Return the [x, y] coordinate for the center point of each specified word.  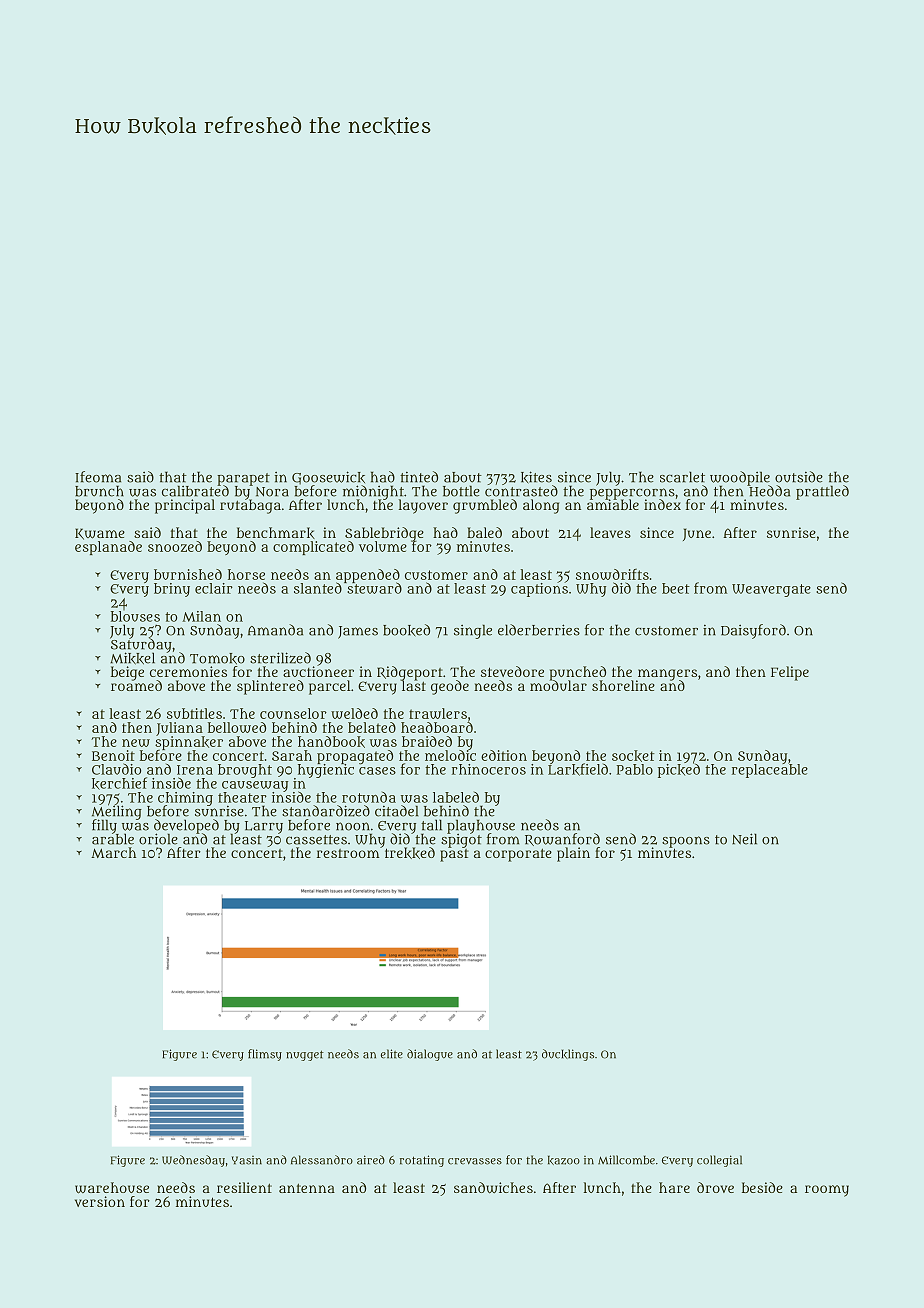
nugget [305, 1055]
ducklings [568, 1055]
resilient [244, 1187]
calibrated [195, 491]
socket [633, 756]
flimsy [265, 1055]
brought [245, 771]
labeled [456, 797]
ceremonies [188, 671]
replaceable [770, 771]
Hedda [768, 491]
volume [383, 546]
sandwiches [493, 1188]
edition [504, 755]
